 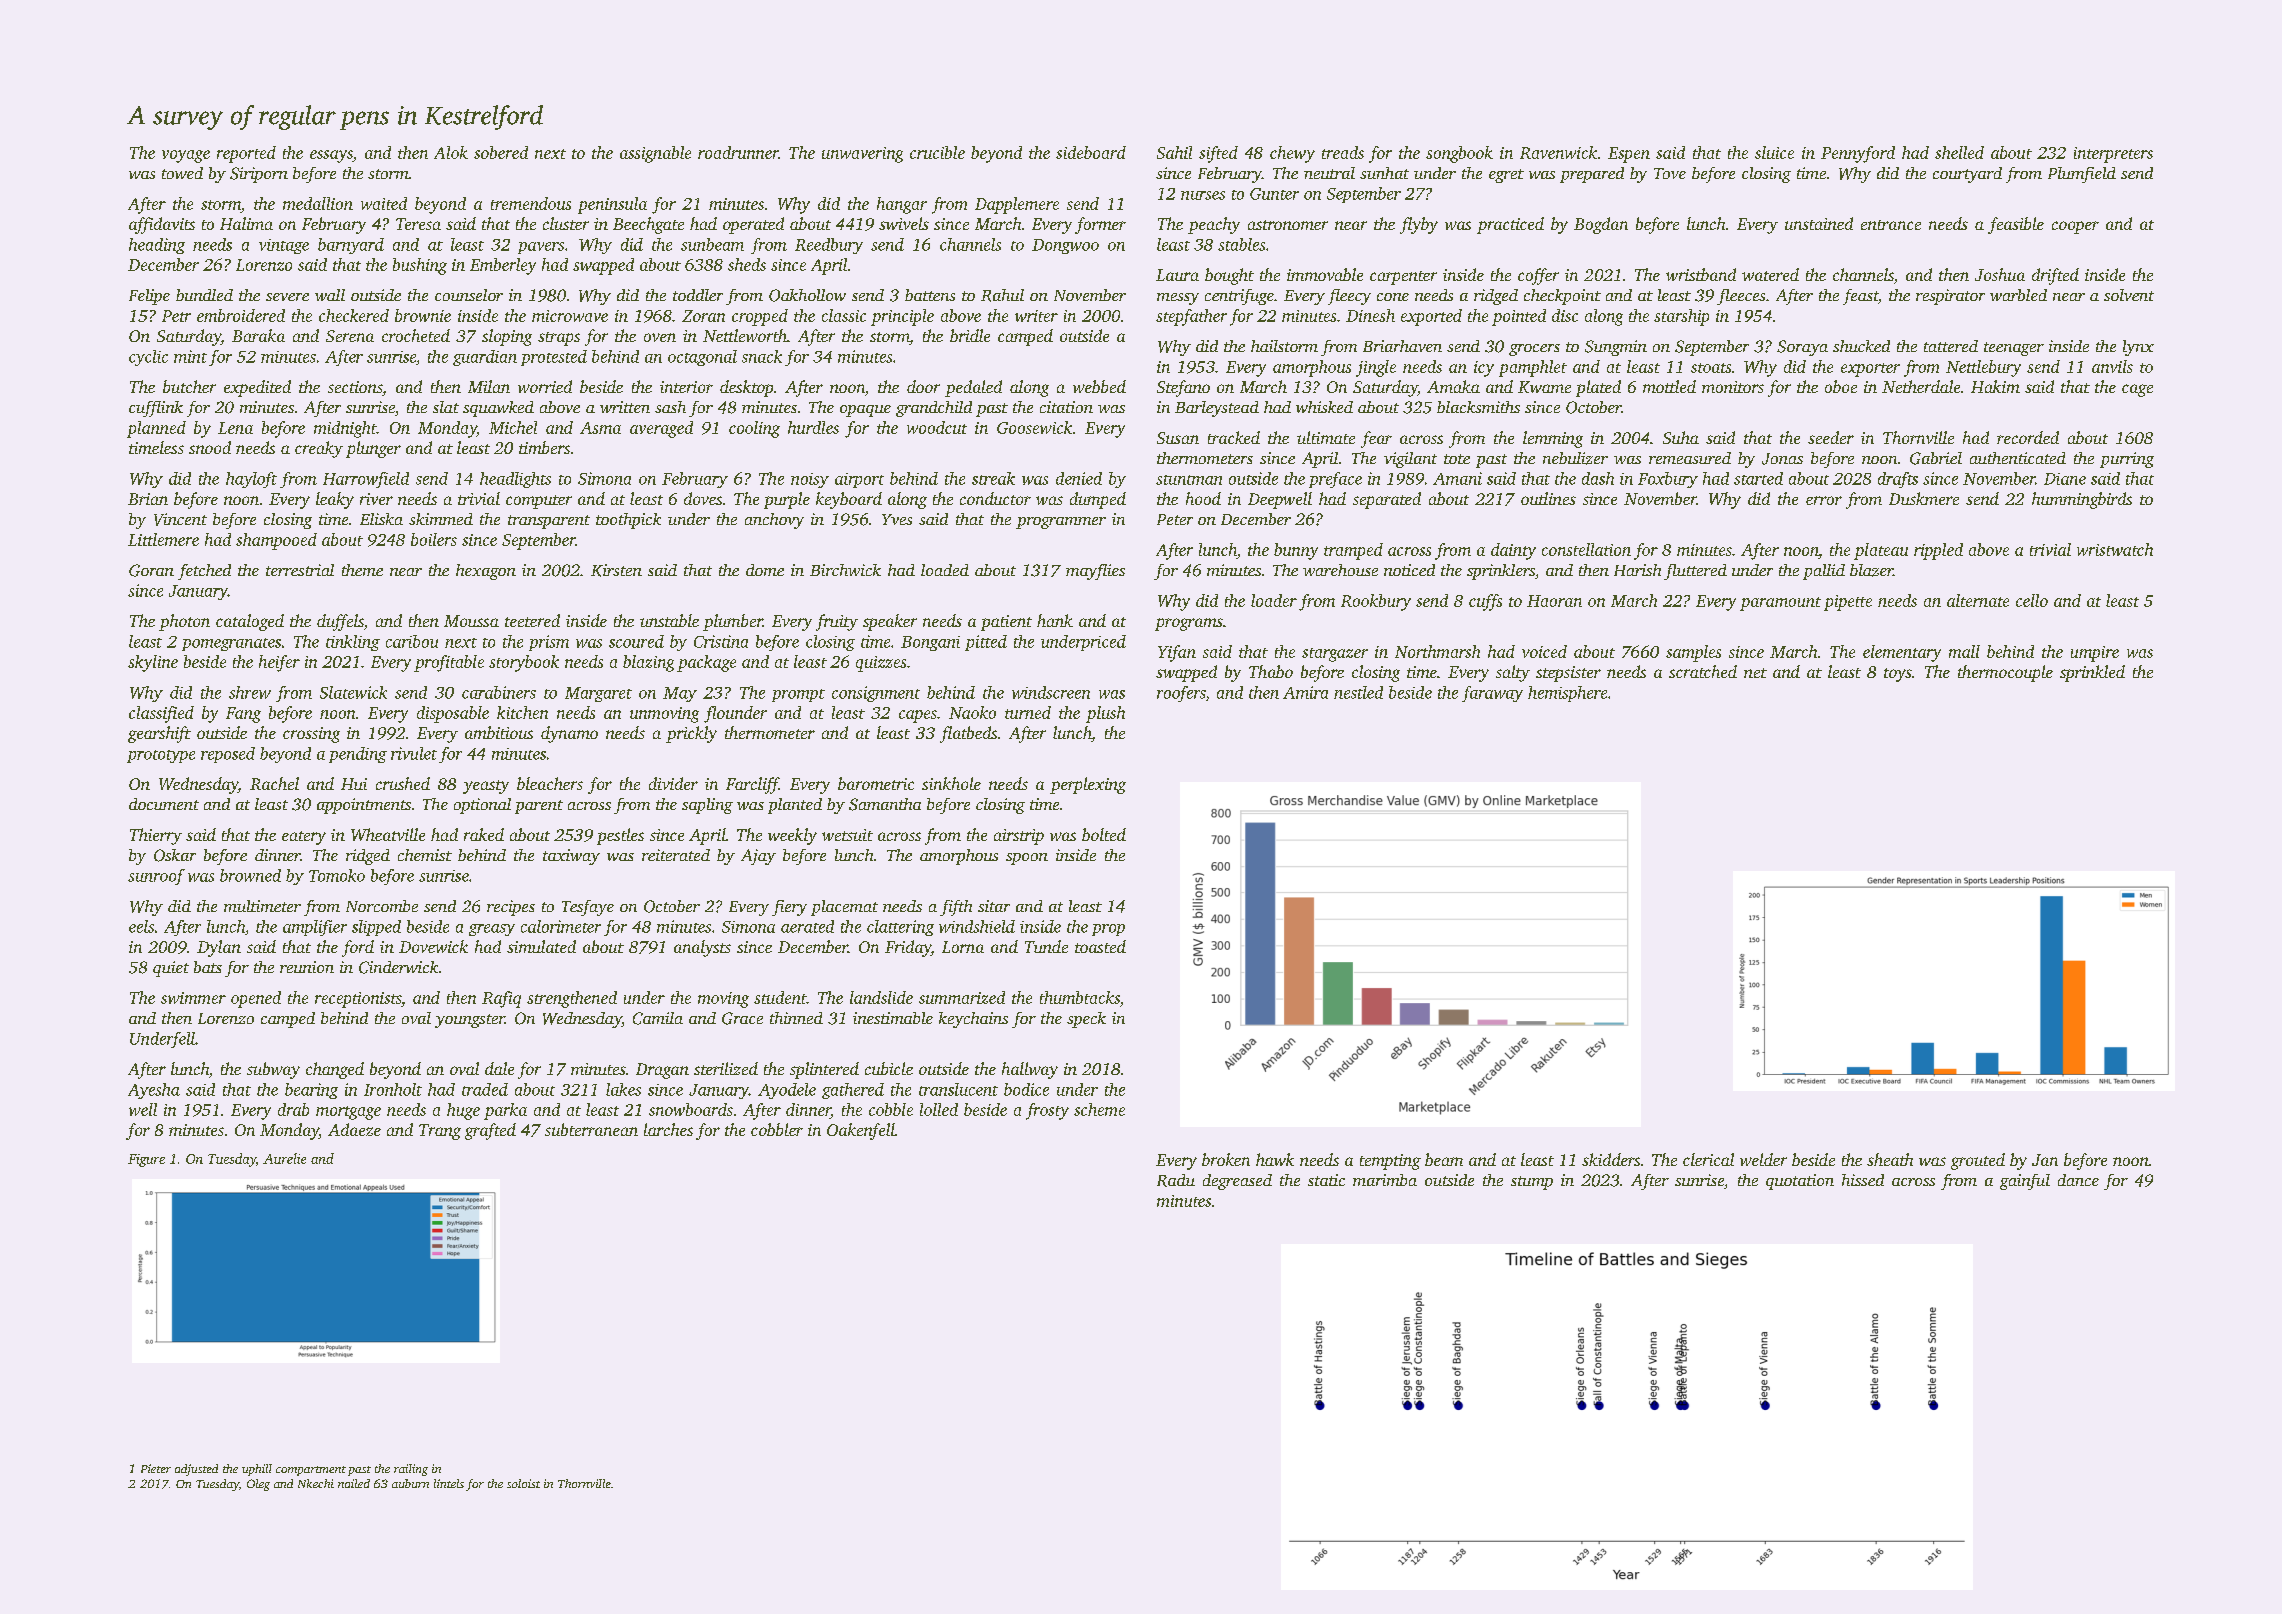 I want to click on cage, so click(x=2137, y=390).
